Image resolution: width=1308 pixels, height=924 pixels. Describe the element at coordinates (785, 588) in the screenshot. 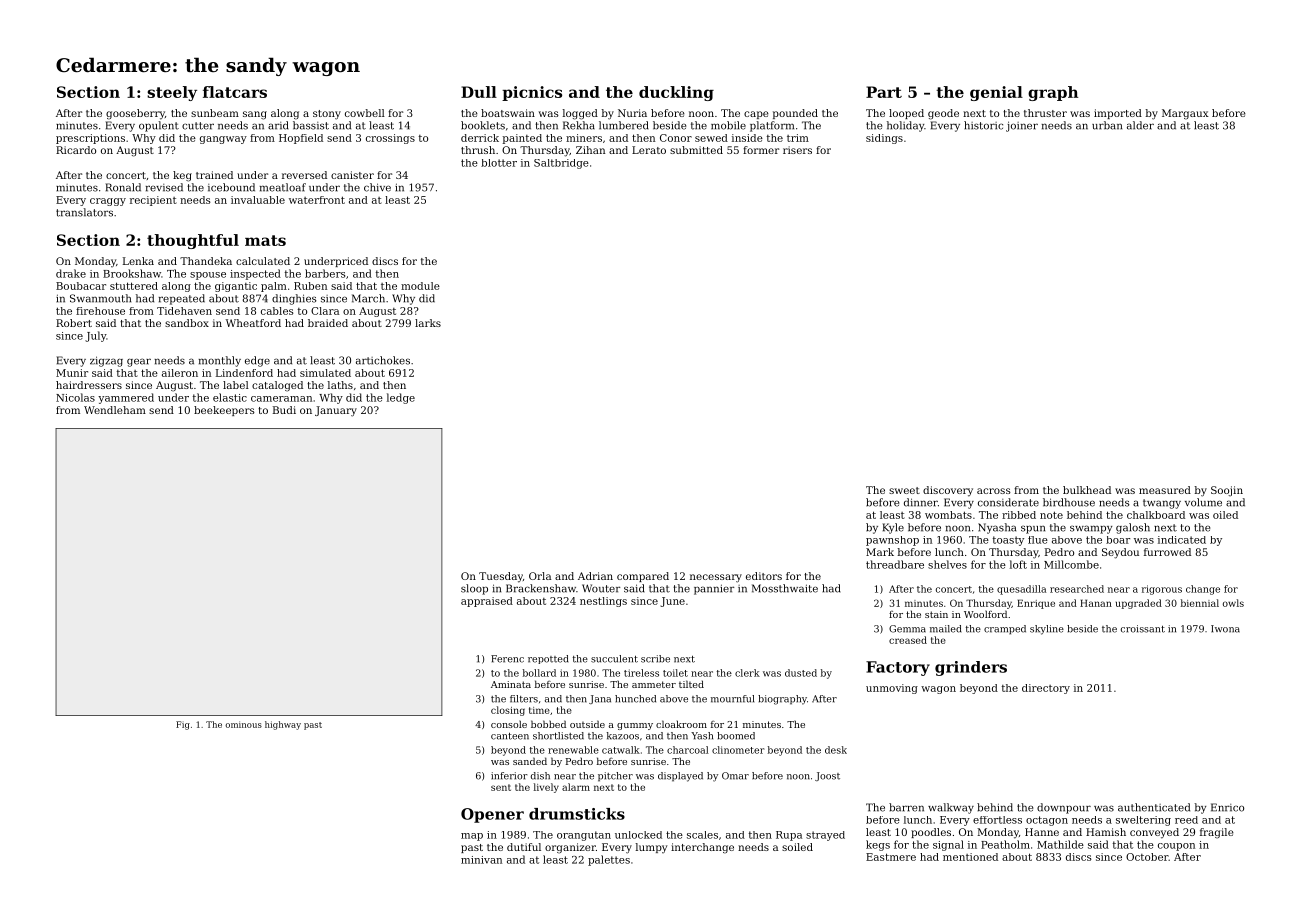

I see `Mossthwaite` at that location.
